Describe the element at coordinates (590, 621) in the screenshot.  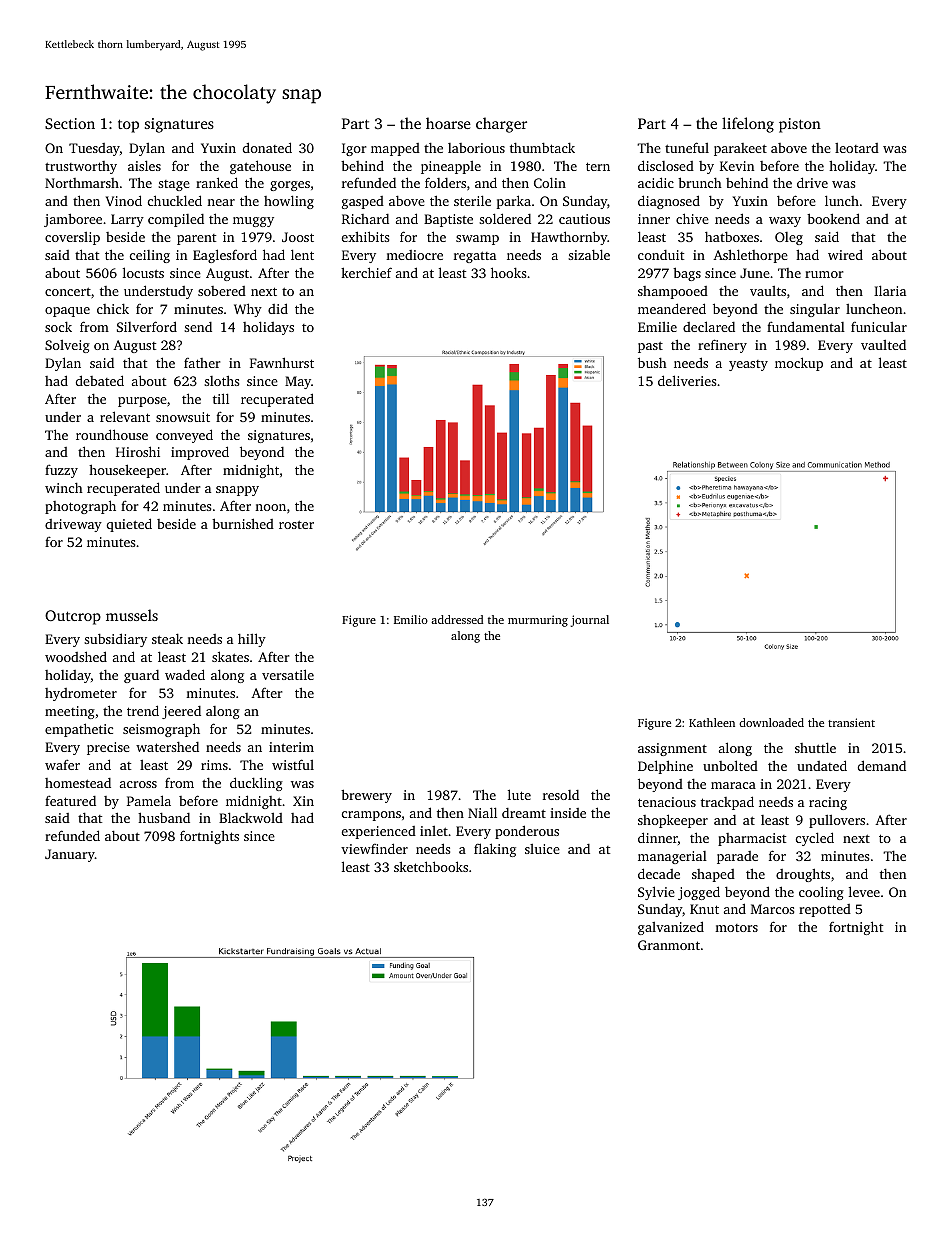
I see `journal` at that location.
